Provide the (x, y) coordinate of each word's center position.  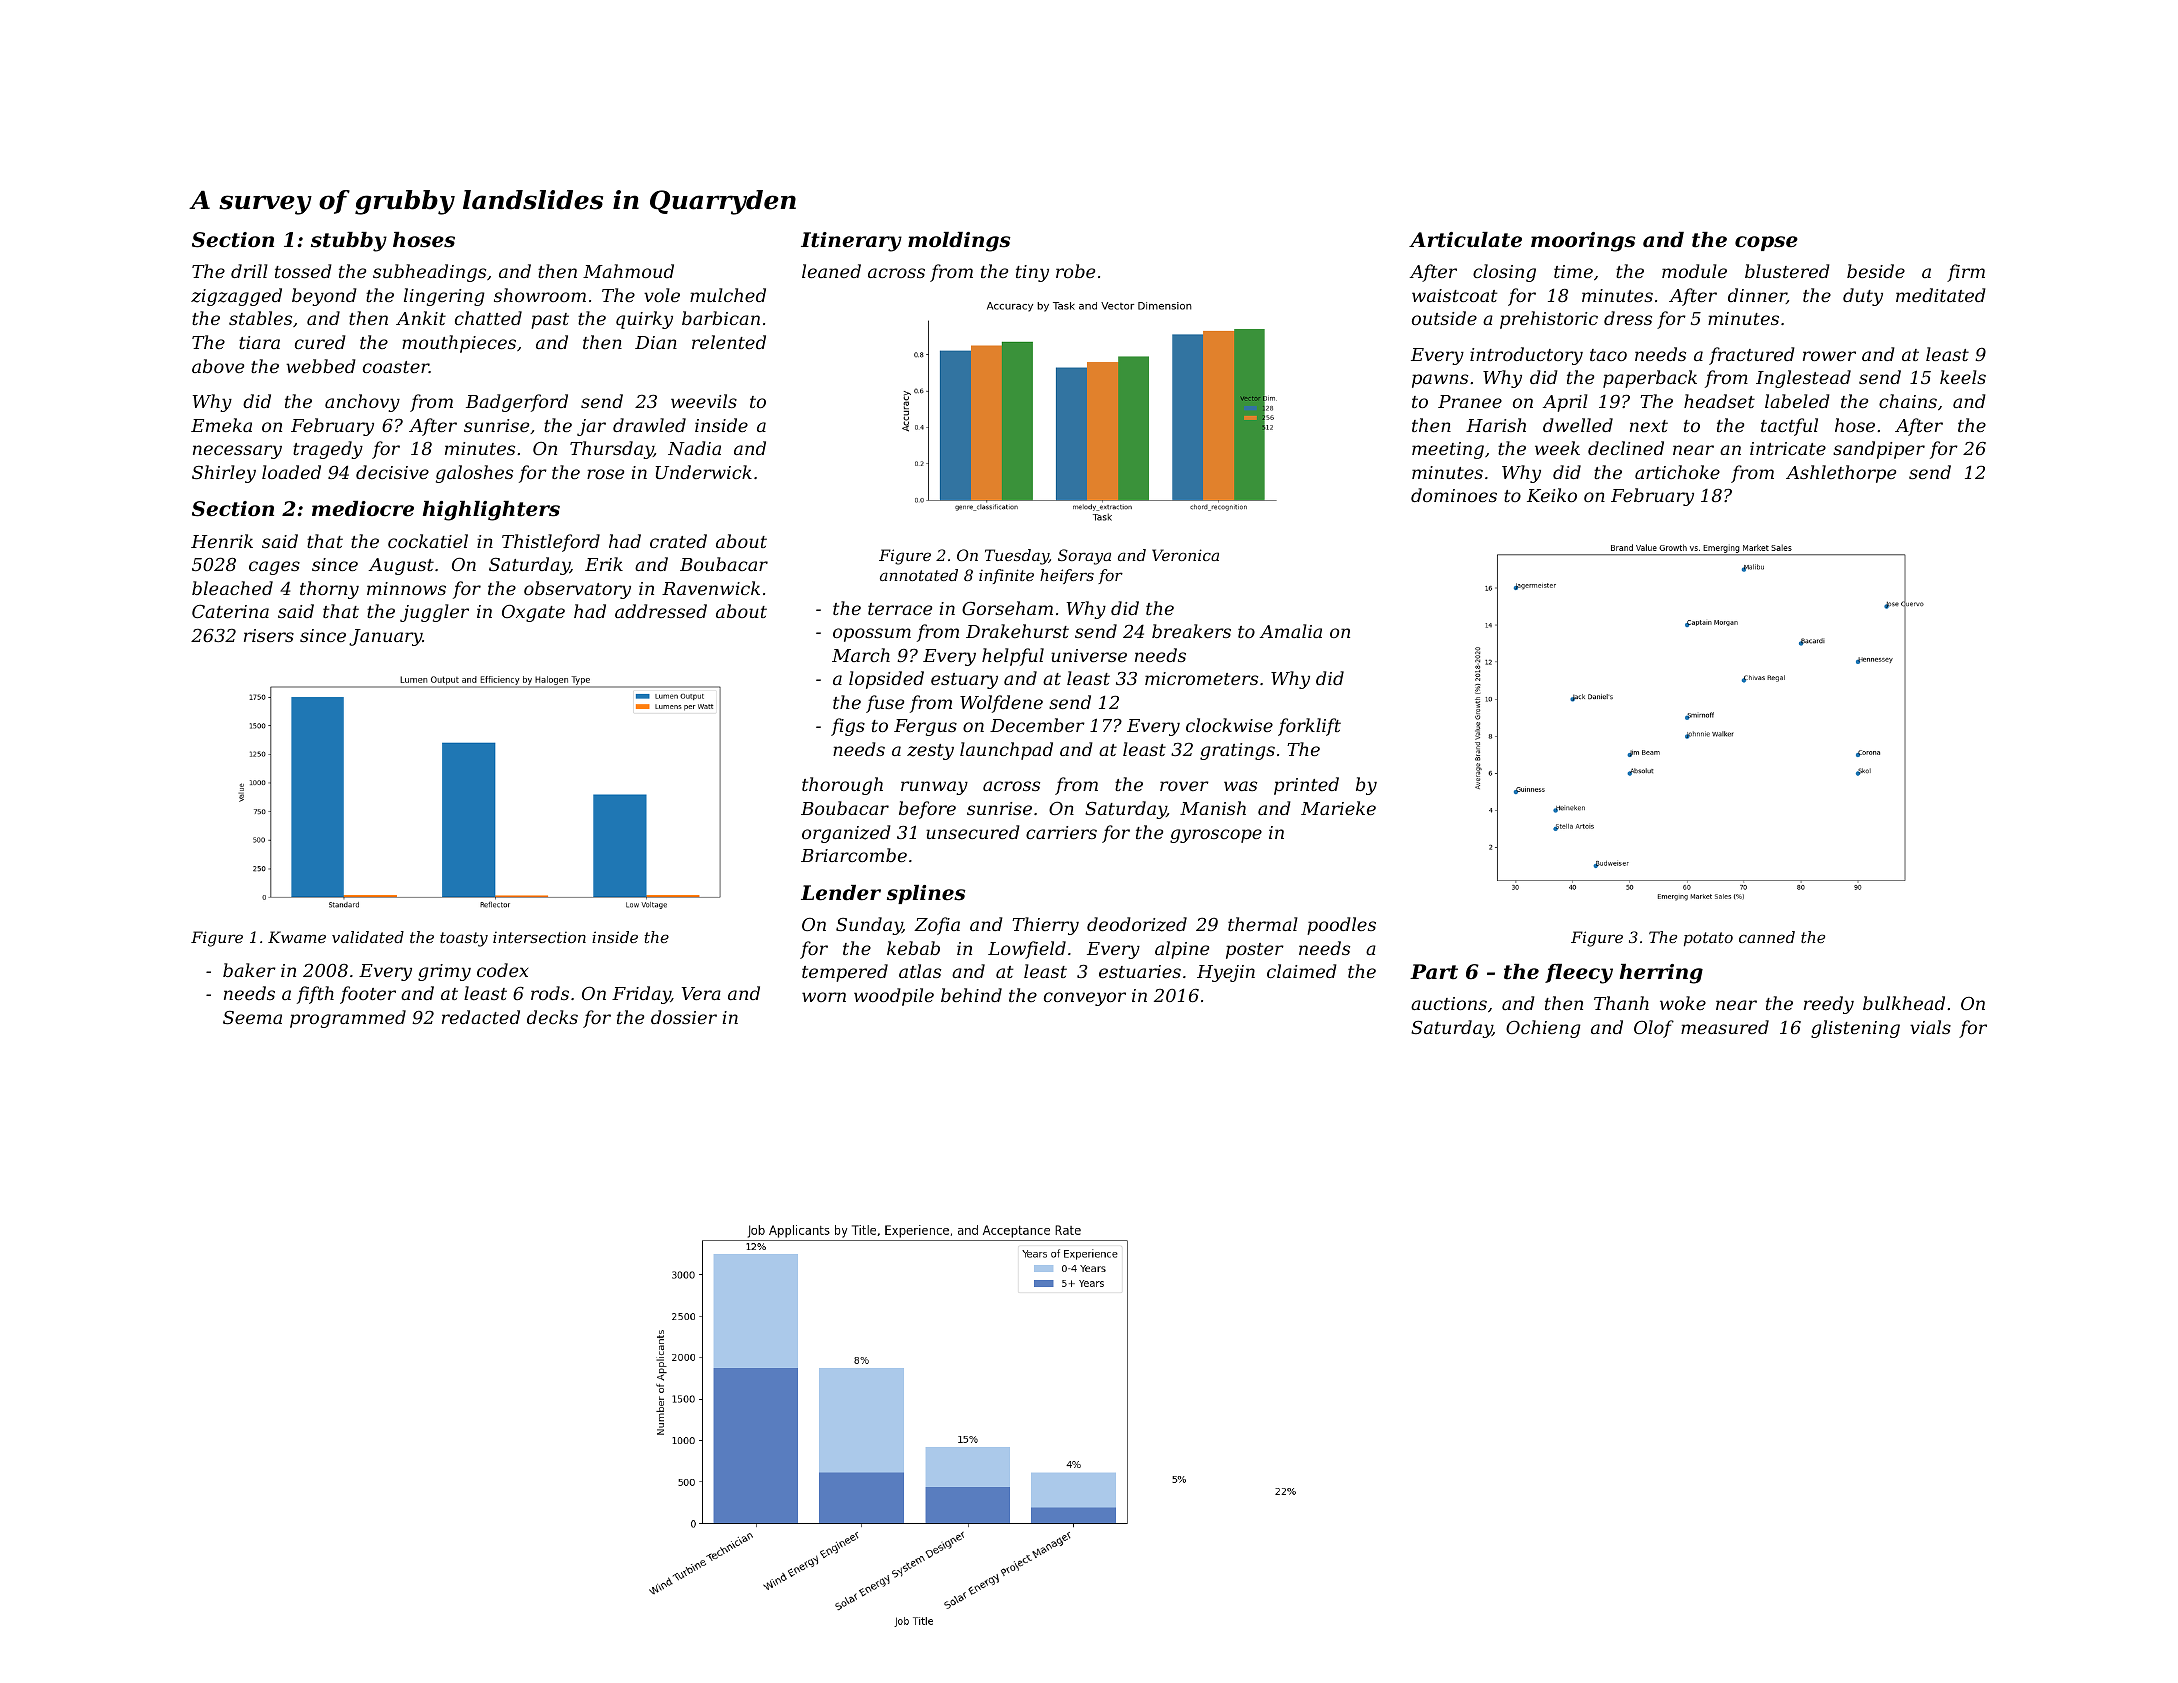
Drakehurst (1017, 631)
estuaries (1140, 971)
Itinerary (851, 242)
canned (1767, 937)
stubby (349, 242)
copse (1766, 243)
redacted (481, 1017)
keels (1963, 377)
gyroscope (1216, 836)
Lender (841, 893)
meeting (1448, 450)
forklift (1309, 727)
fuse (885, 704)
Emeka (221, 425)
